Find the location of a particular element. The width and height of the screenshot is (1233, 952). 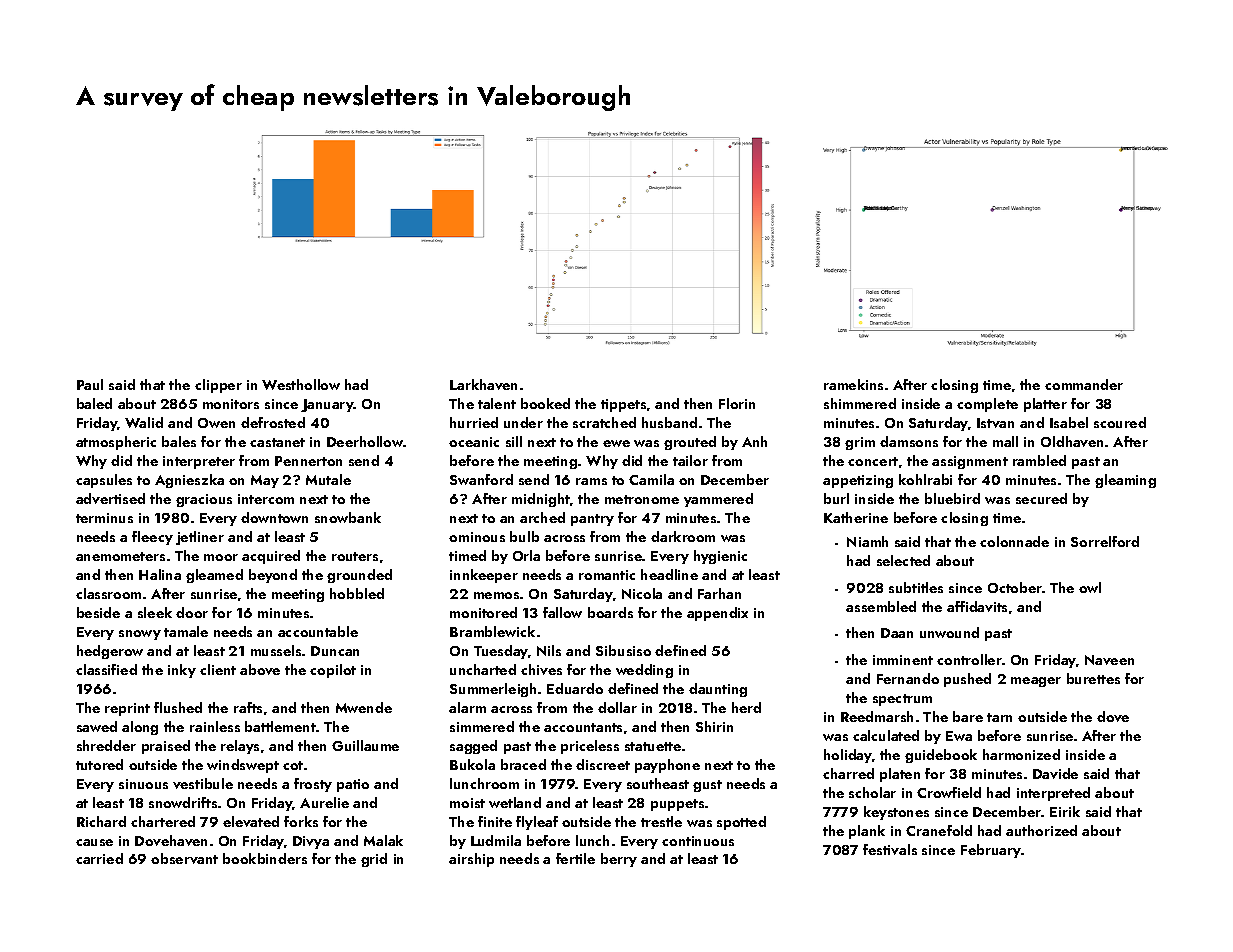

unwound is located at coordinates (949, 632).
